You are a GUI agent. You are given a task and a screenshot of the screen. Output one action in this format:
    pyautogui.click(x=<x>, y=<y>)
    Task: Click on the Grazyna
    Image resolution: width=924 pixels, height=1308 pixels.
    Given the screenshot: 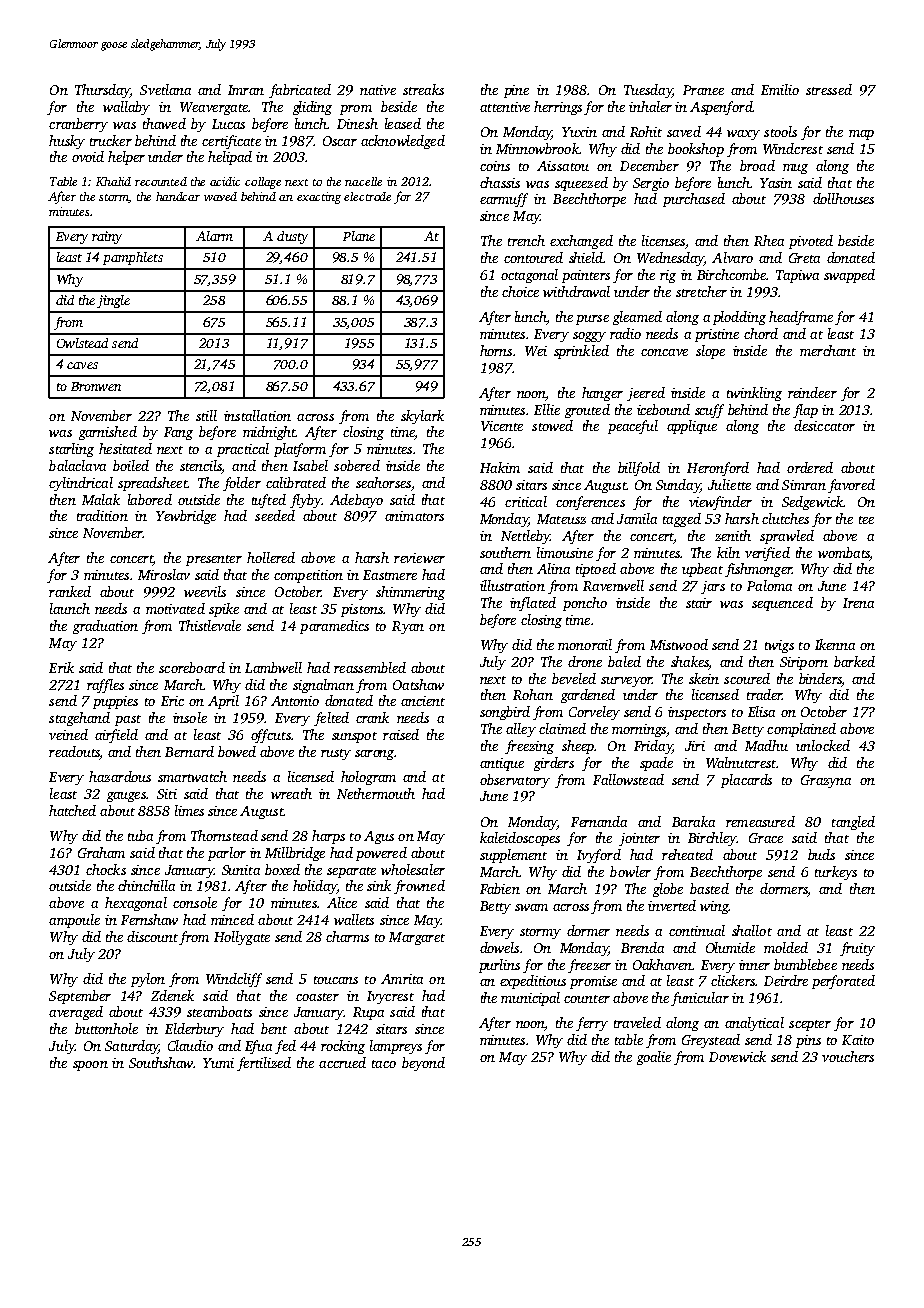 What is the action you would take?
    pyautogui.click(x=826, y=781)
